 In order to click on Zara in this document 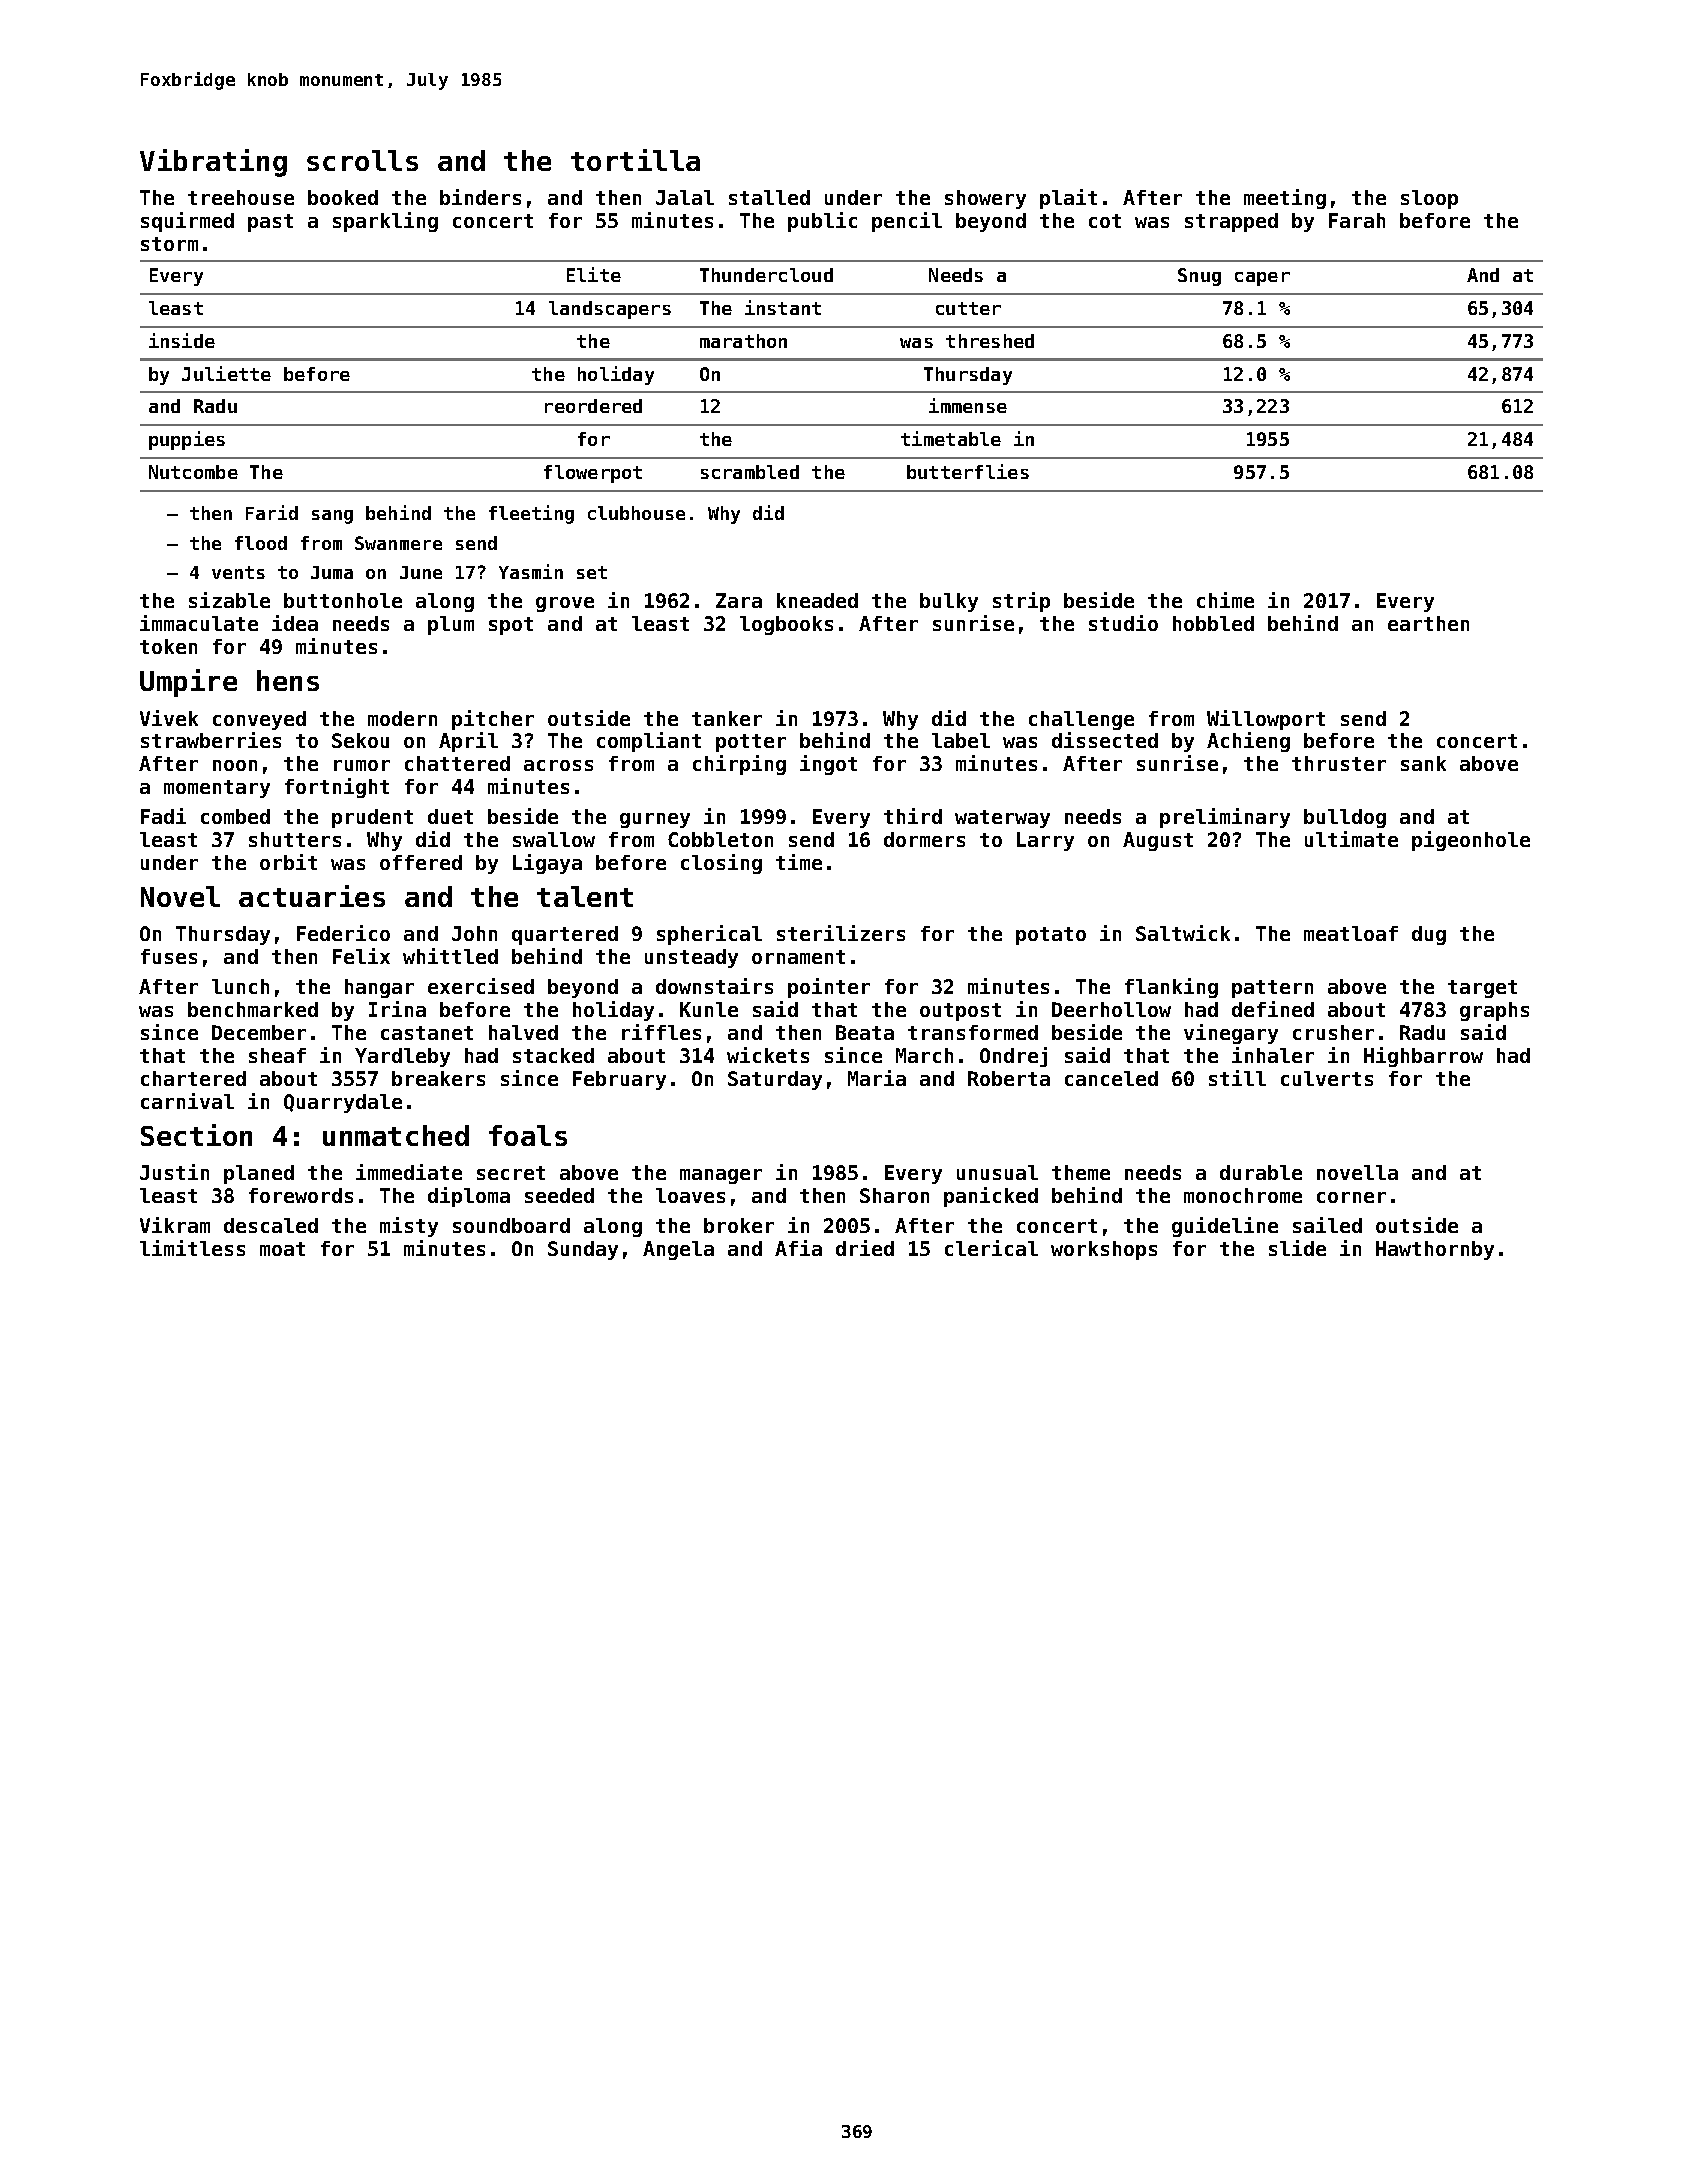, I will do `click(739, 600)`.
